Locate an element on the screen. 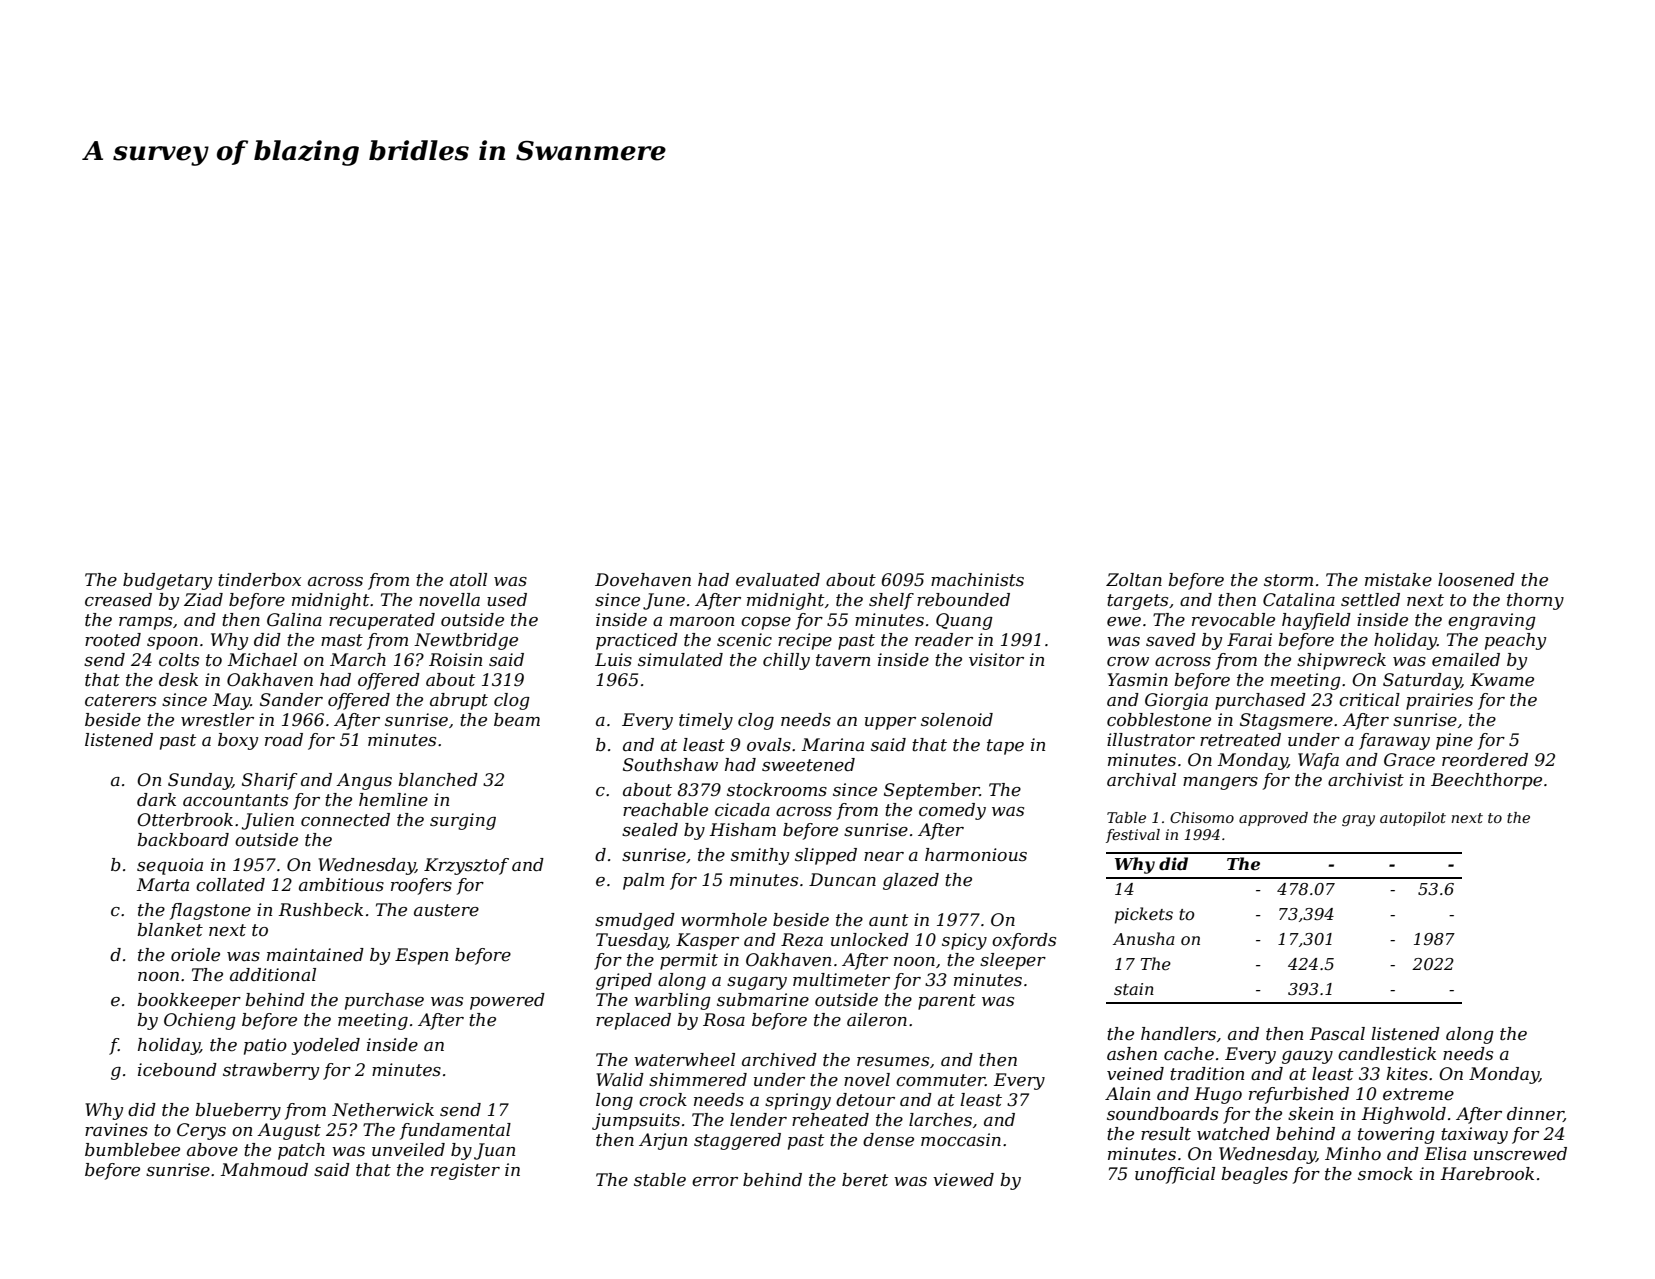 This screenshot has width=1655, height=1279. budgetary is located at coordinates (167, 581).
